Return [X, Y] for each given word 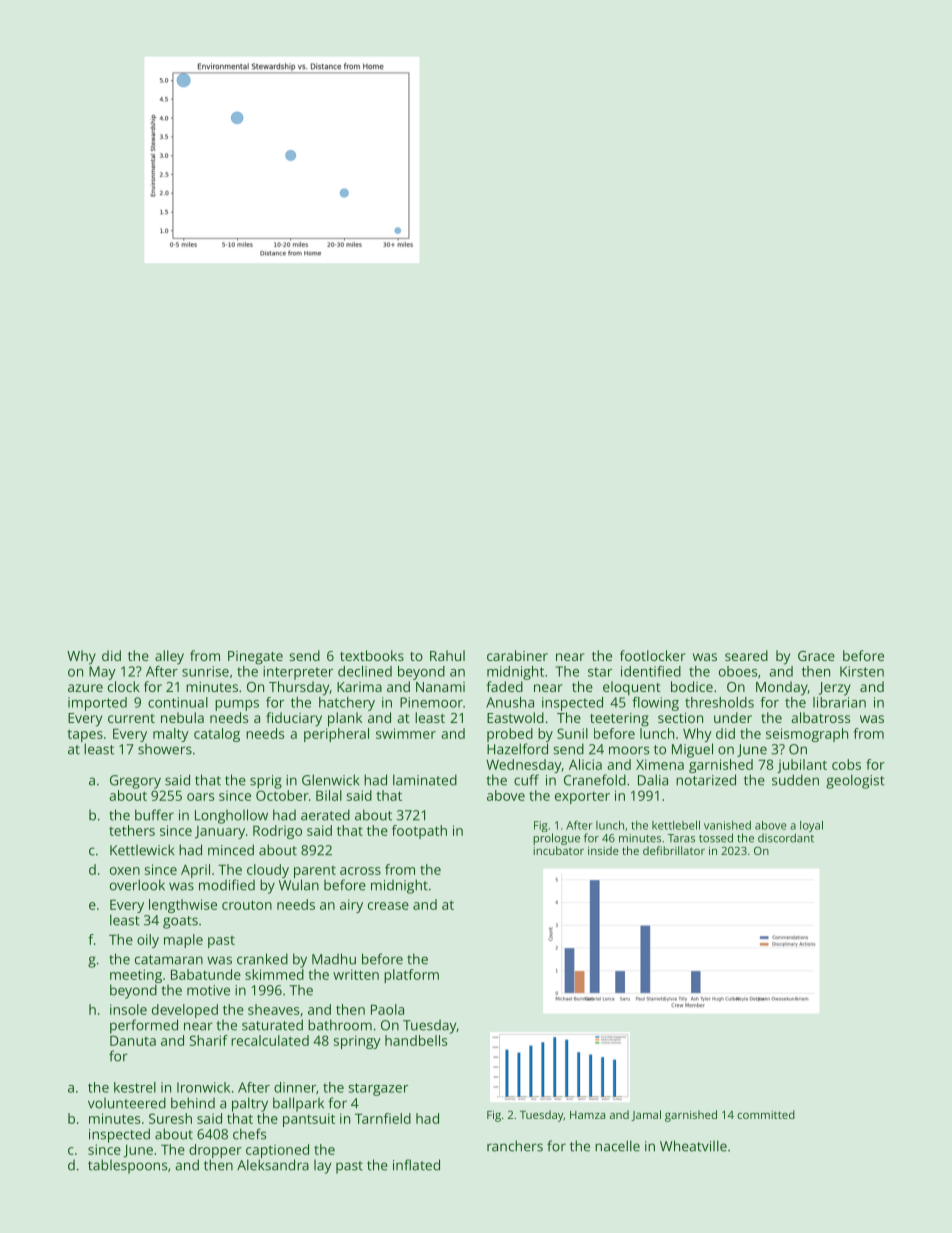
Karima [359, 687]
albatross [820, 717]
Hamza [587, 1115]
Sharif [209, 1040]
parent [315, 872]
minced [231, 850]
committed [766, 1114]
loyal [811, 826]
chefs [249, 1134]
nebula [182, 717]
